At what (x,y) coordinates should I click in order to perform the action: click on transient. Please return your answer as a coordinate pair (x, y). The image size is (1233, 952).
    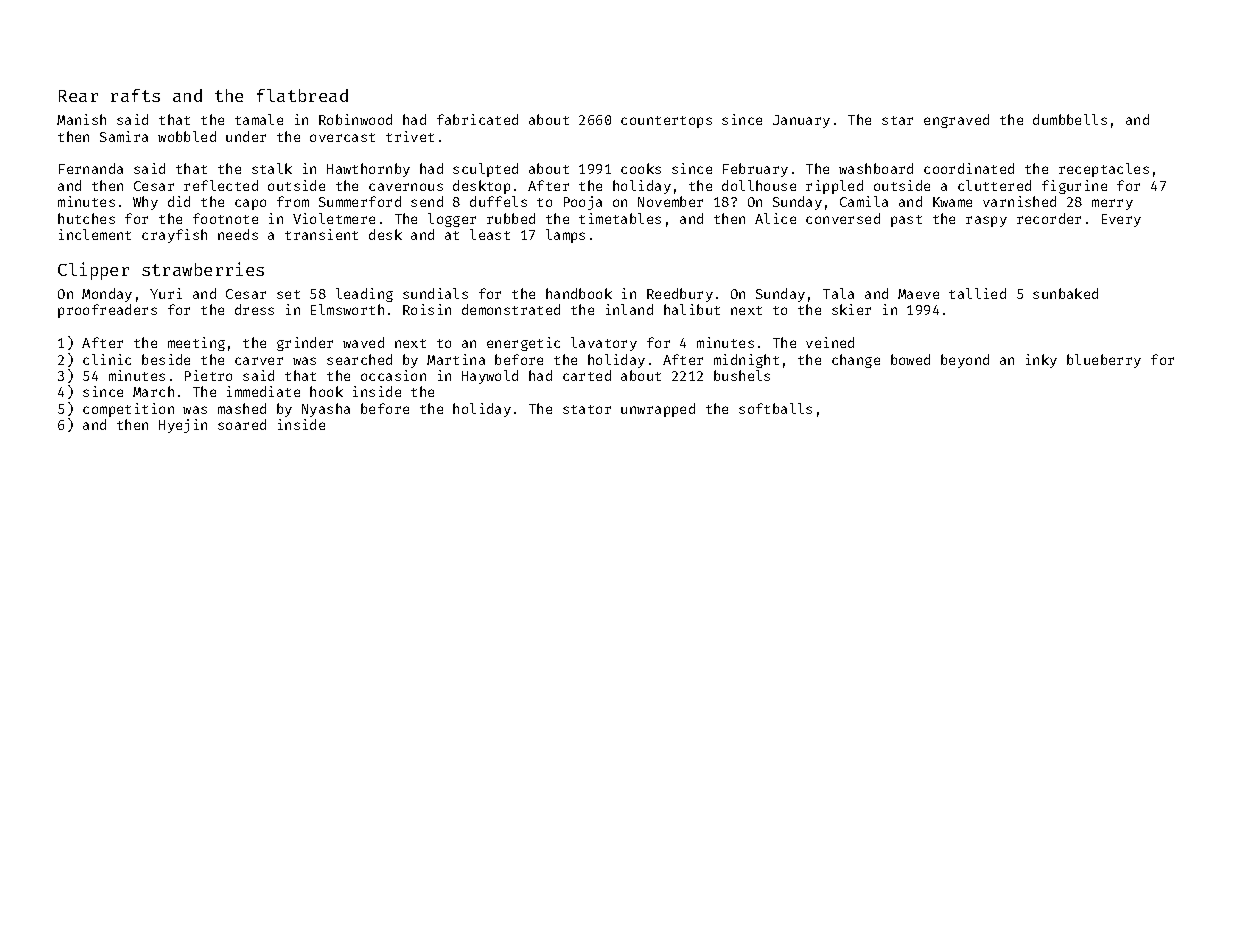
    Looking at the image, I should click on (321, 234).
